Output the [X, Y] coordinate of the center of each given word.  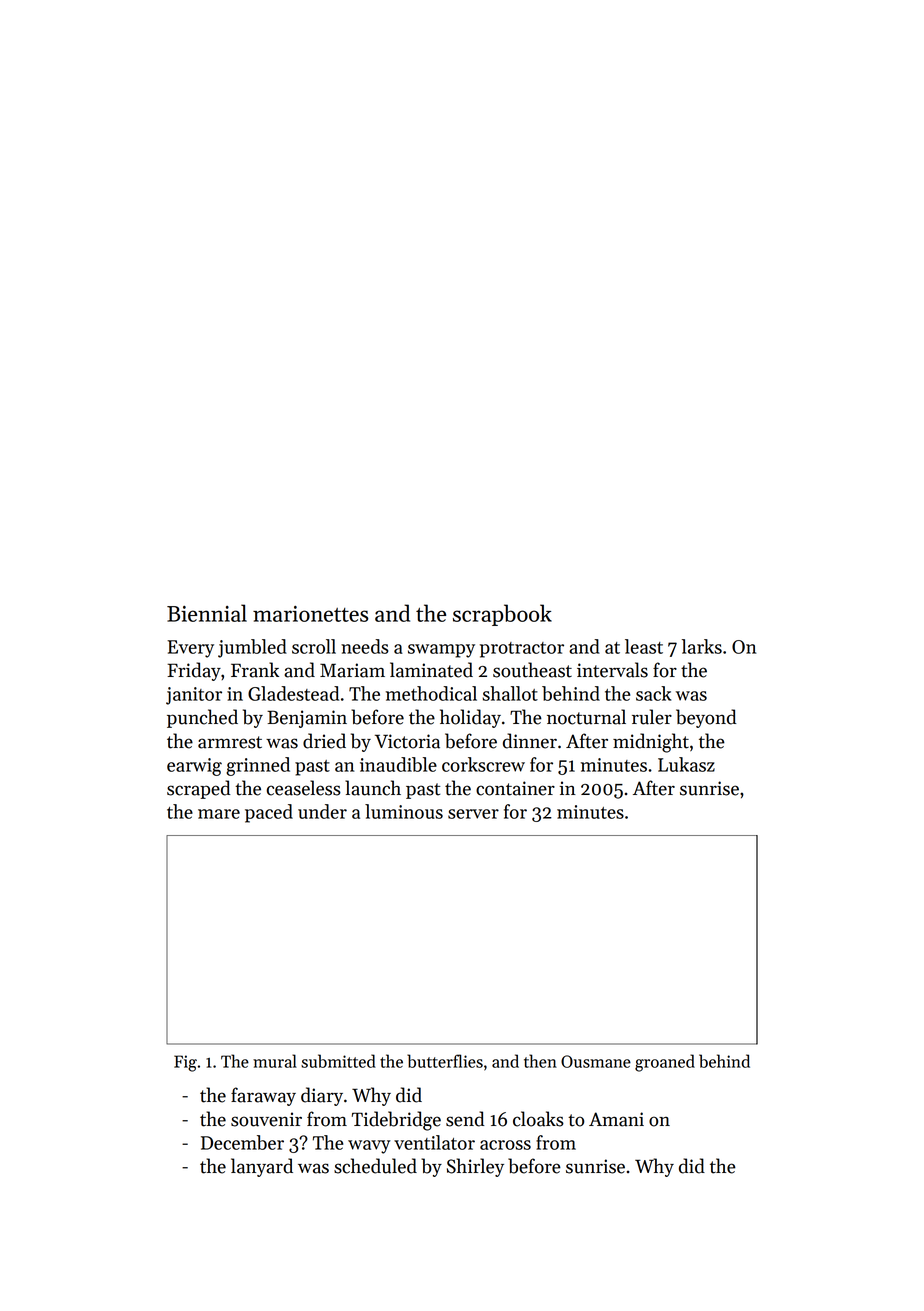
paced [269, 813]
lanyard [262, 1167]
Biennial [207, 613]
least [644, 646]
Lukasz [686, 764]
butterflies [445, 1061]
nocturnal [586, 717]
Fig [185, 1063]
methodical [431, 693]
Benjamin [307, 719]
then [540, 1061]
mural [275, 1061]
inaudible [398, 764]
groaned [665, 1063]
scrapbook [502, 615]
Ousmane [596, 1061]
